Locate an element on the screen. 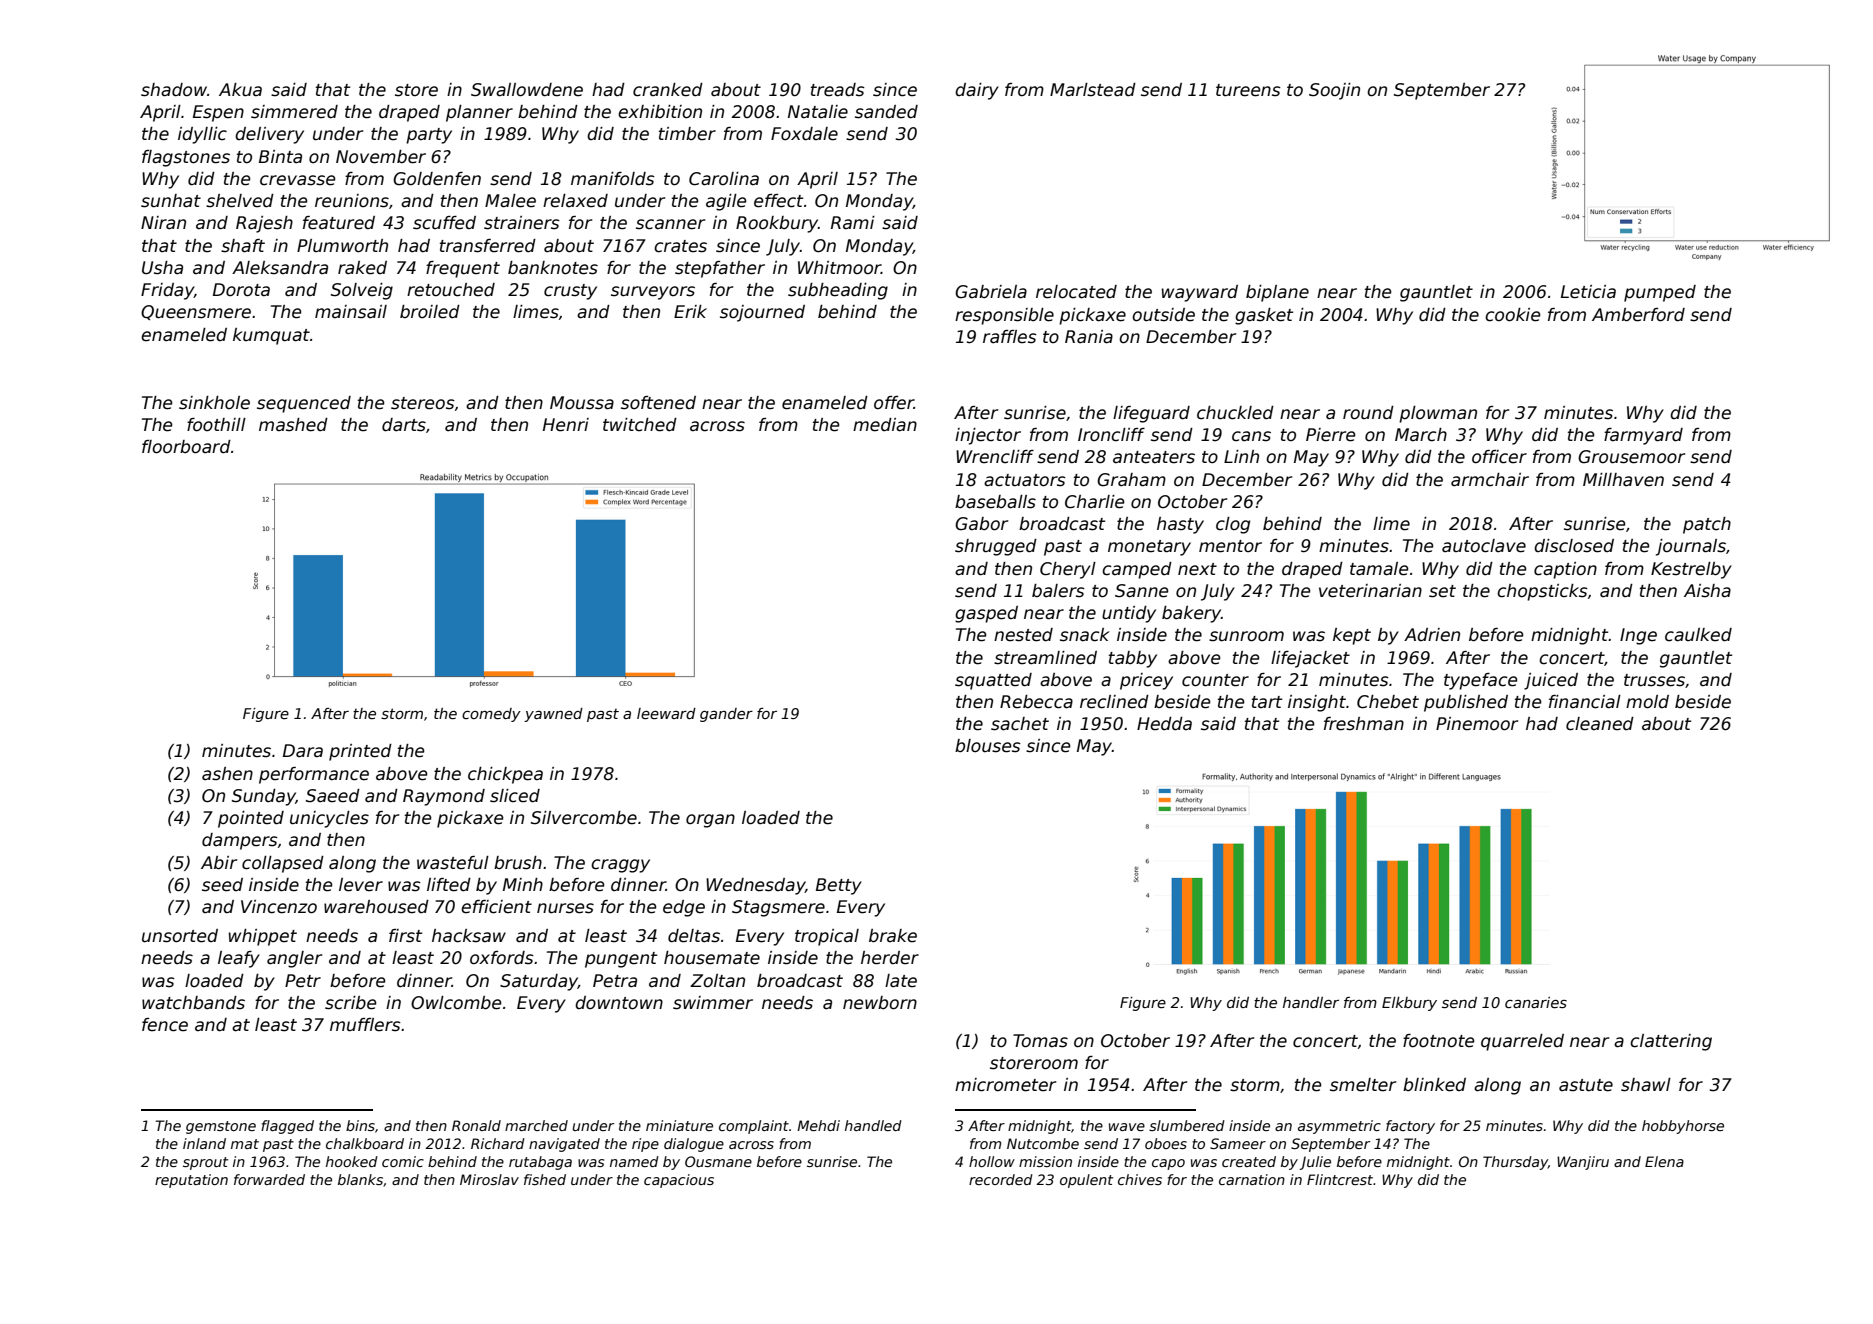 The image size is (1873, 1324). Henri is located at coordinates (566, 425).
